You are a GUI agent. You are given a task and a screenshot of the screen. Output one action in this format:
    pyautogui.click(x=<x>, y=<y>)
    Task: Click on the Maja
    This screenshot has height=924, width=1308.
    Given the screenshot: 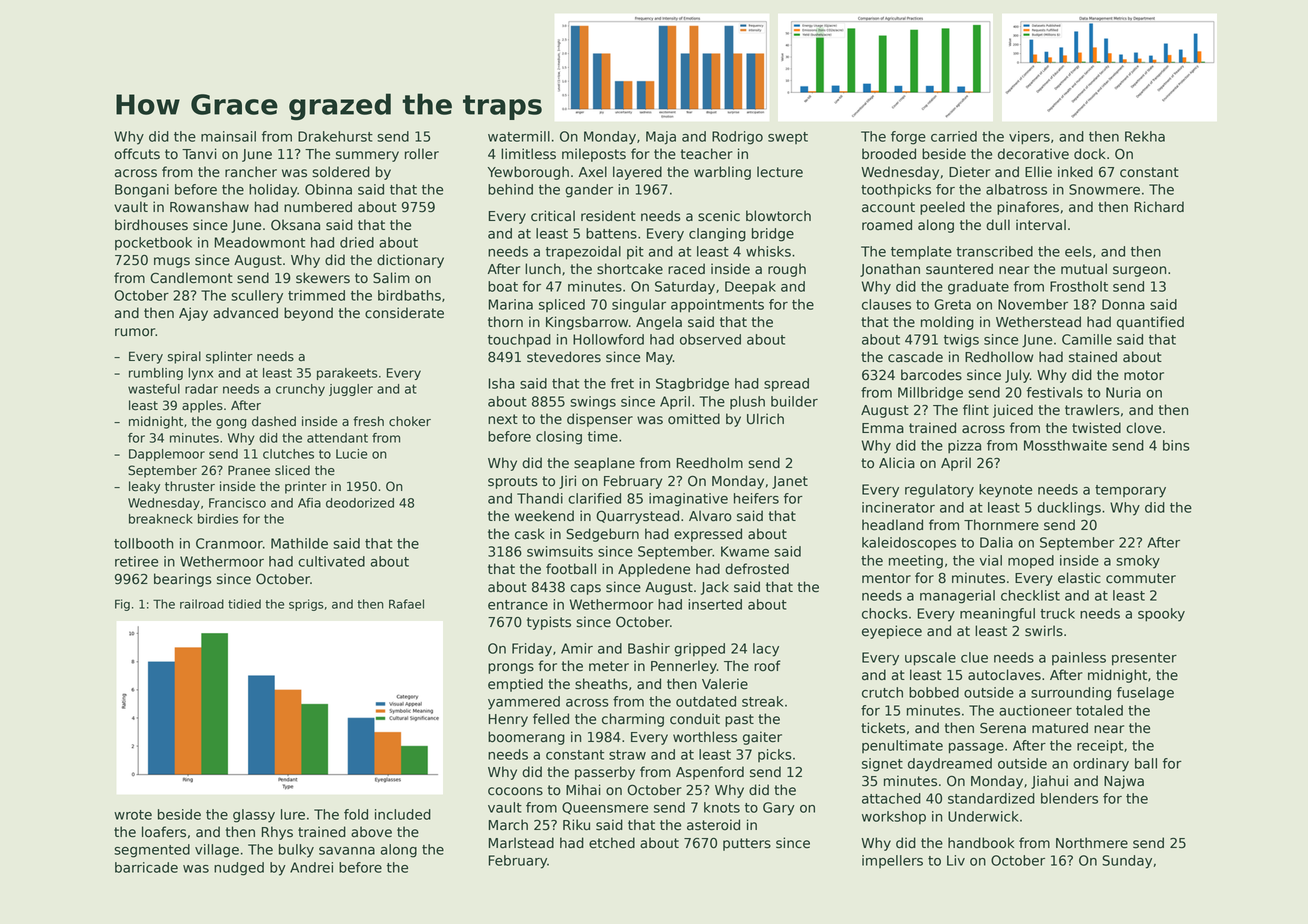 What is the action you would take?
    pyautogui.click(x=661, y=138)
